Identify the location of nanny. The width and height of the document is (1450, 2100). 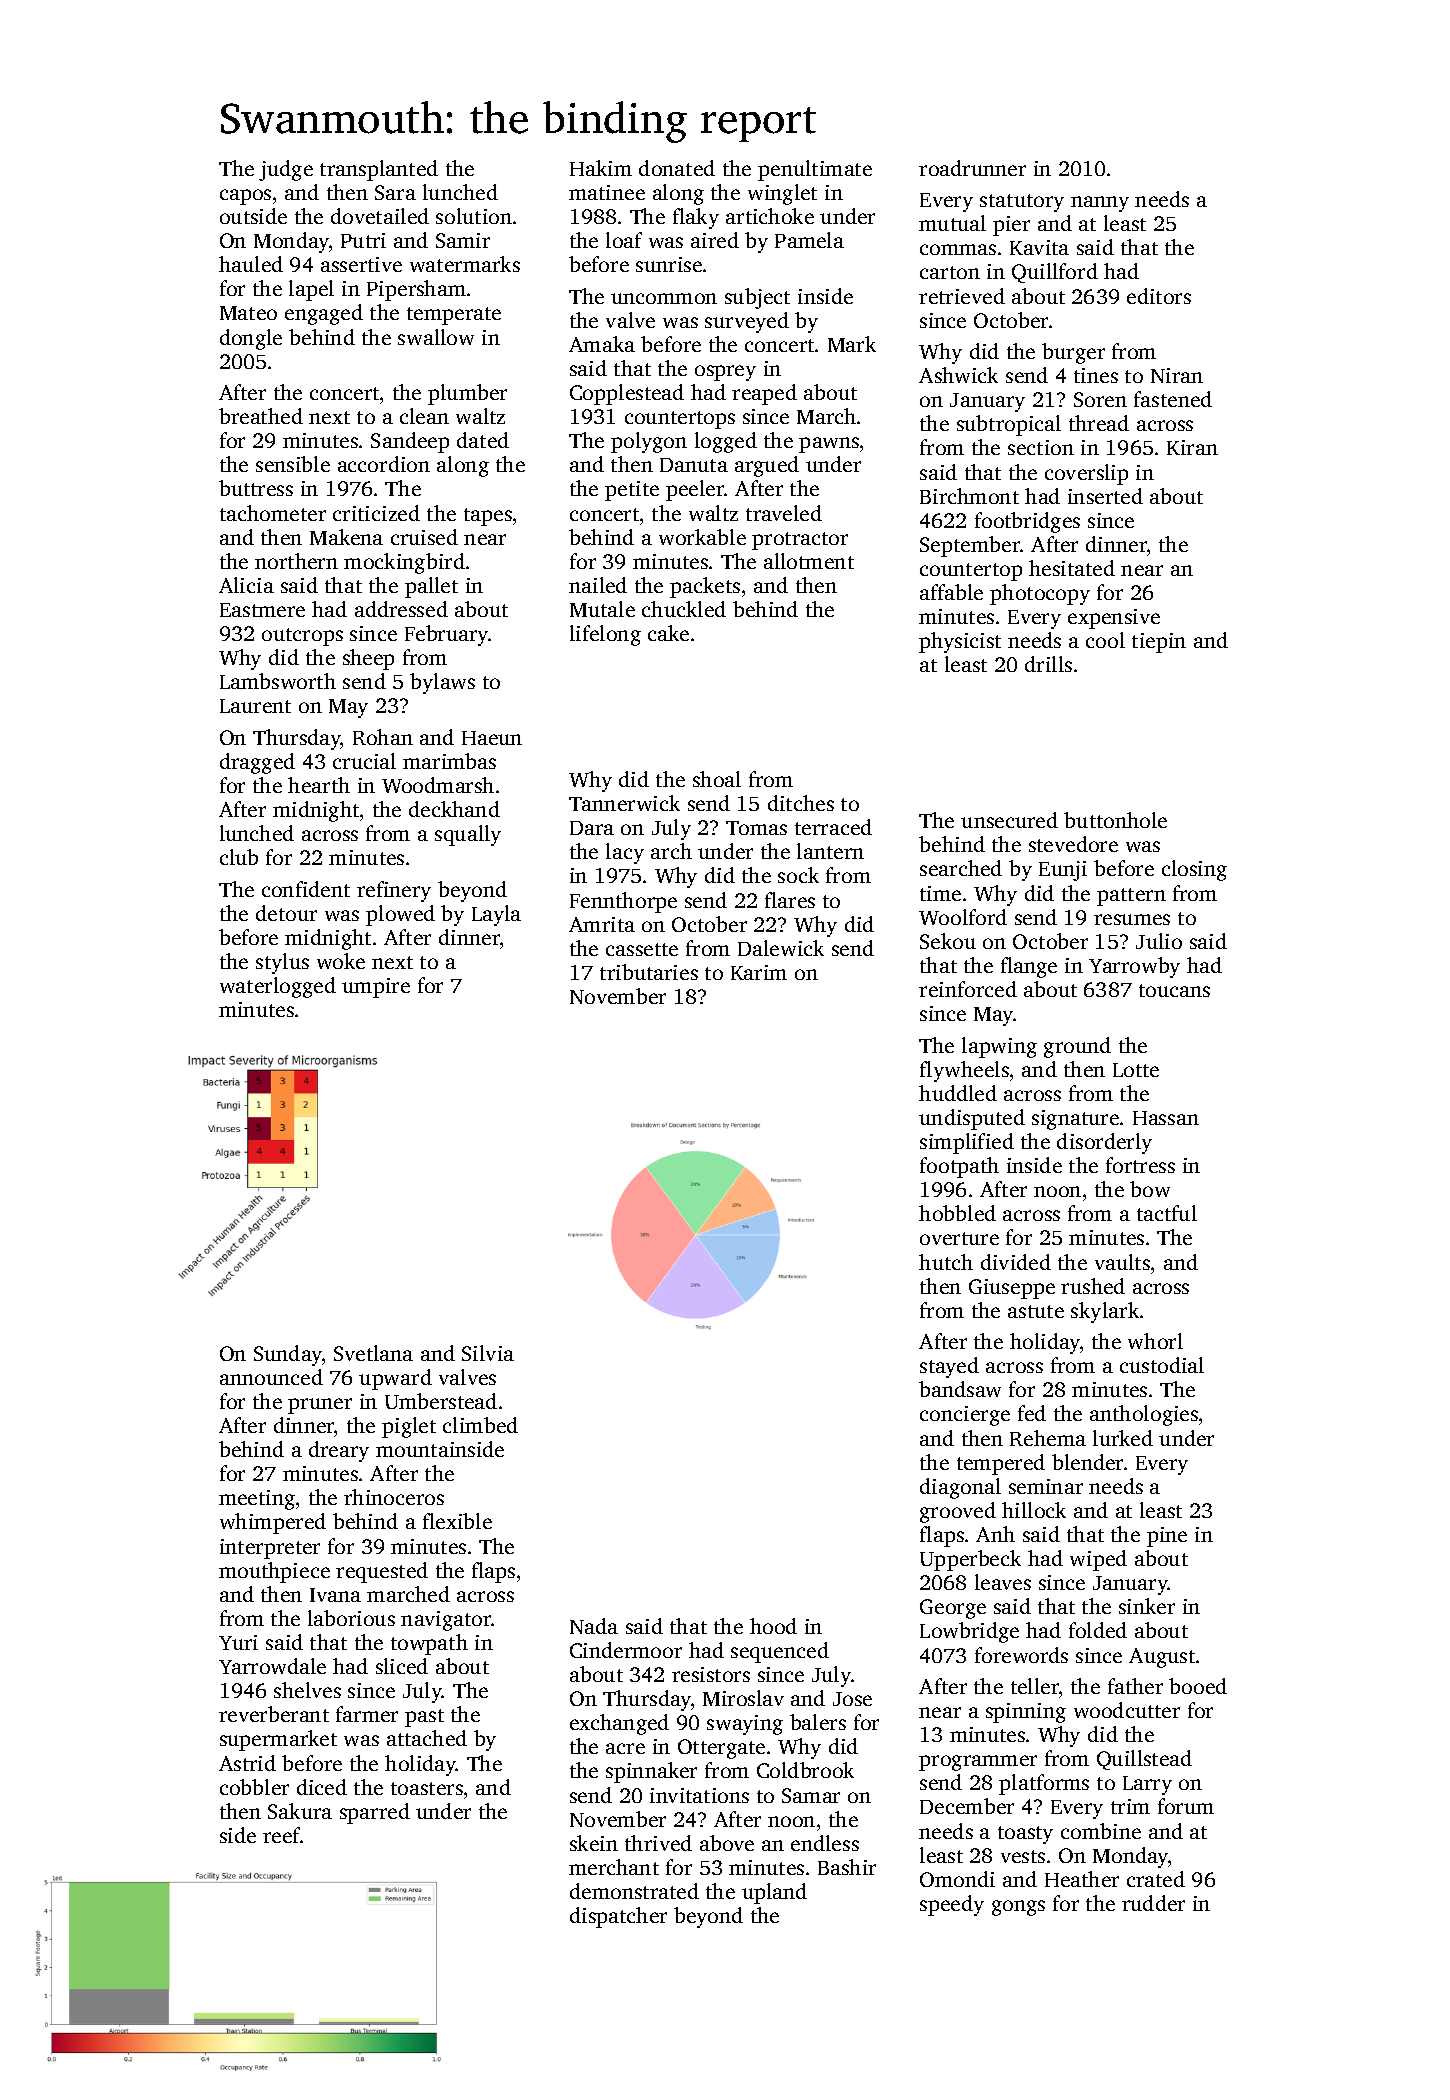
(1100, 204).
